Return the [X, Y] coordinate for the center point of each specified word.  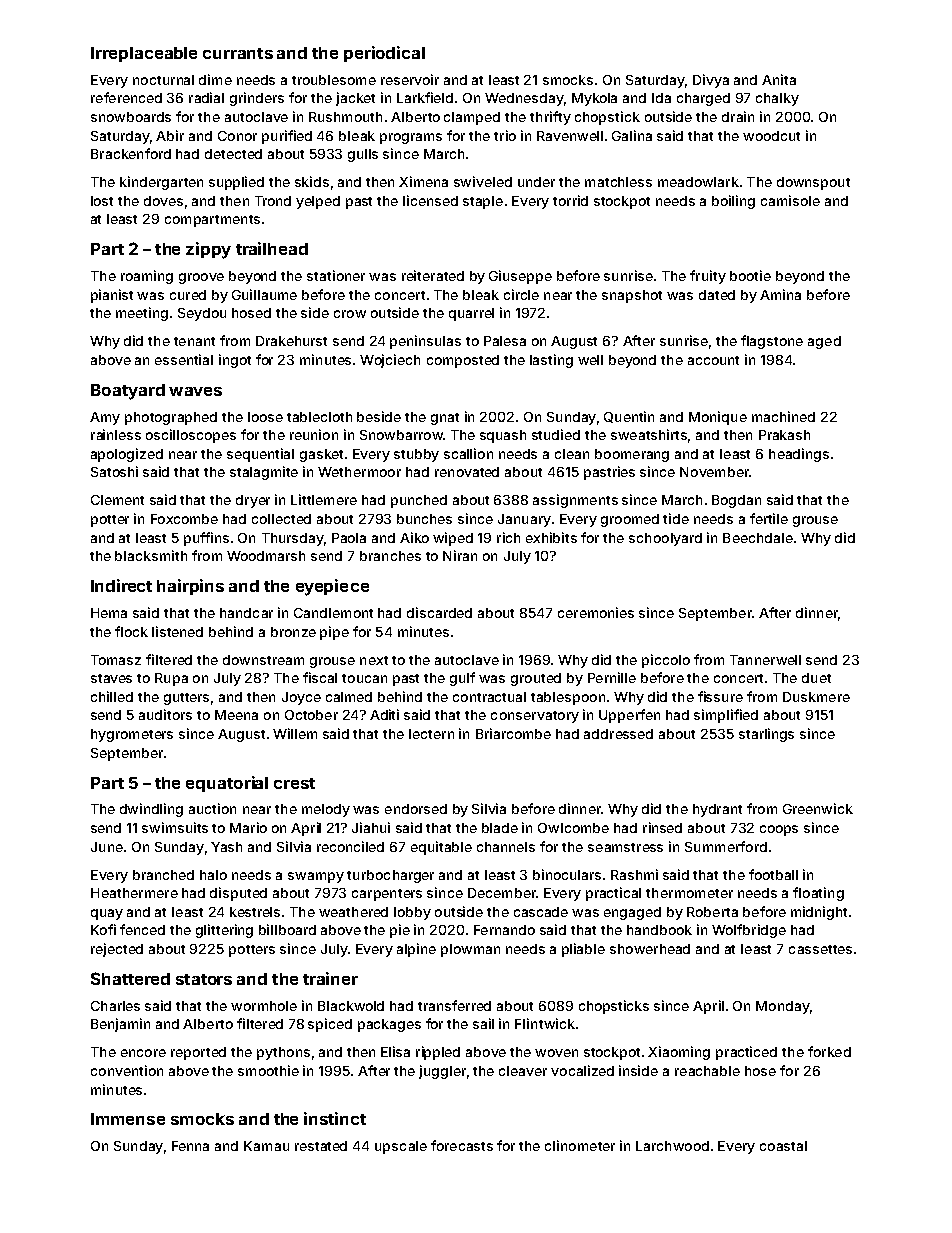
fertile [769, 518]
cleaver [523, 1071]
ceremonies [596, 612]
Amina [780, 294]
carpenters [387, 895]
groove [201, 278]
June [107, 847]
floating [818, 894]
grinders [257, 99]
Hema [109, 613]
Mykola [594, 99]
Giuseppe [520, 277]
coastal [783, 1146]
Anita [779, 79]
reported [198, 1053]
